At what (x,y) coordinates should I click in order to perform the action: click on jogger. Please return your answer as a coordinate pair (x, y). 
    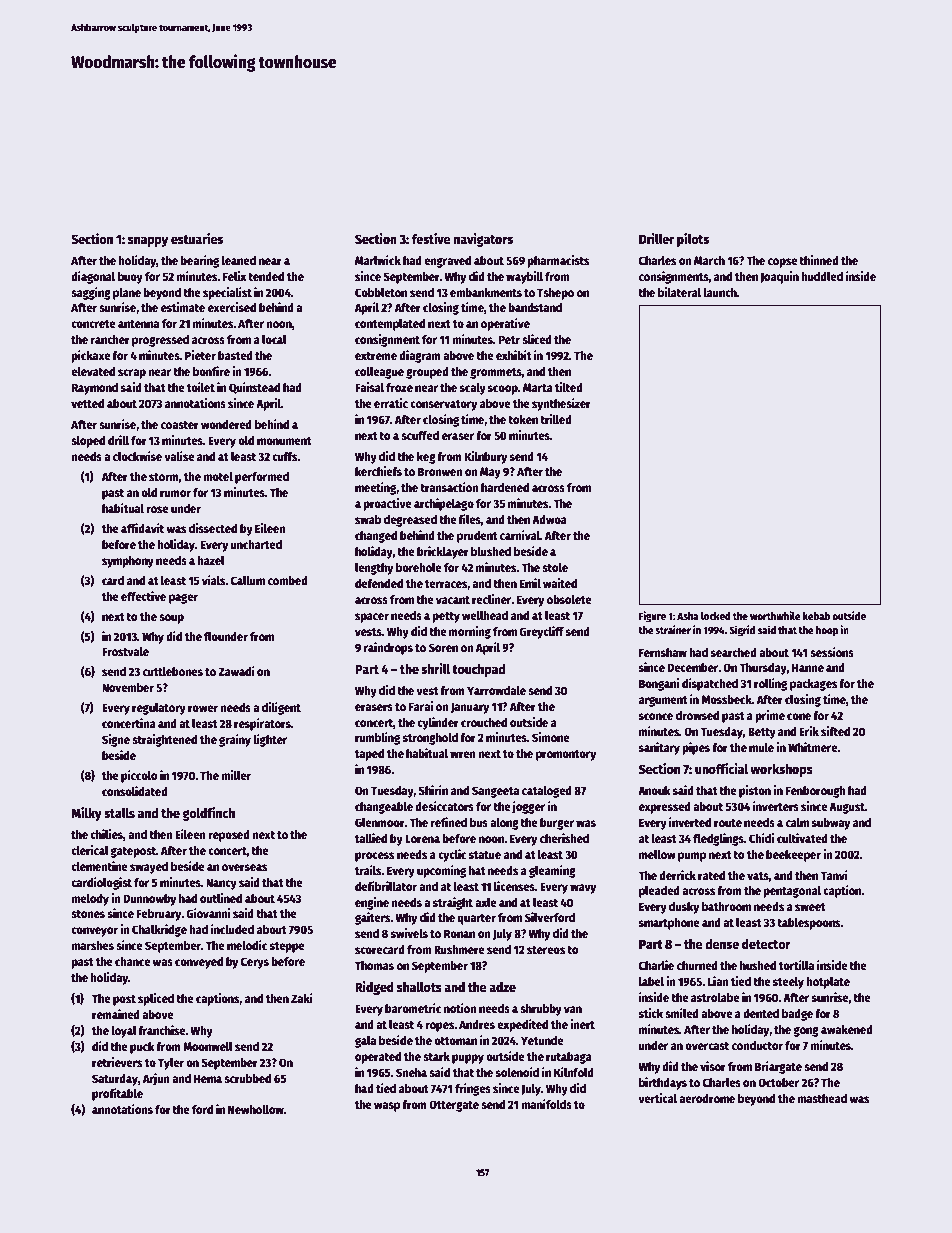
    Looking at the image, I should click on (528, 807).
